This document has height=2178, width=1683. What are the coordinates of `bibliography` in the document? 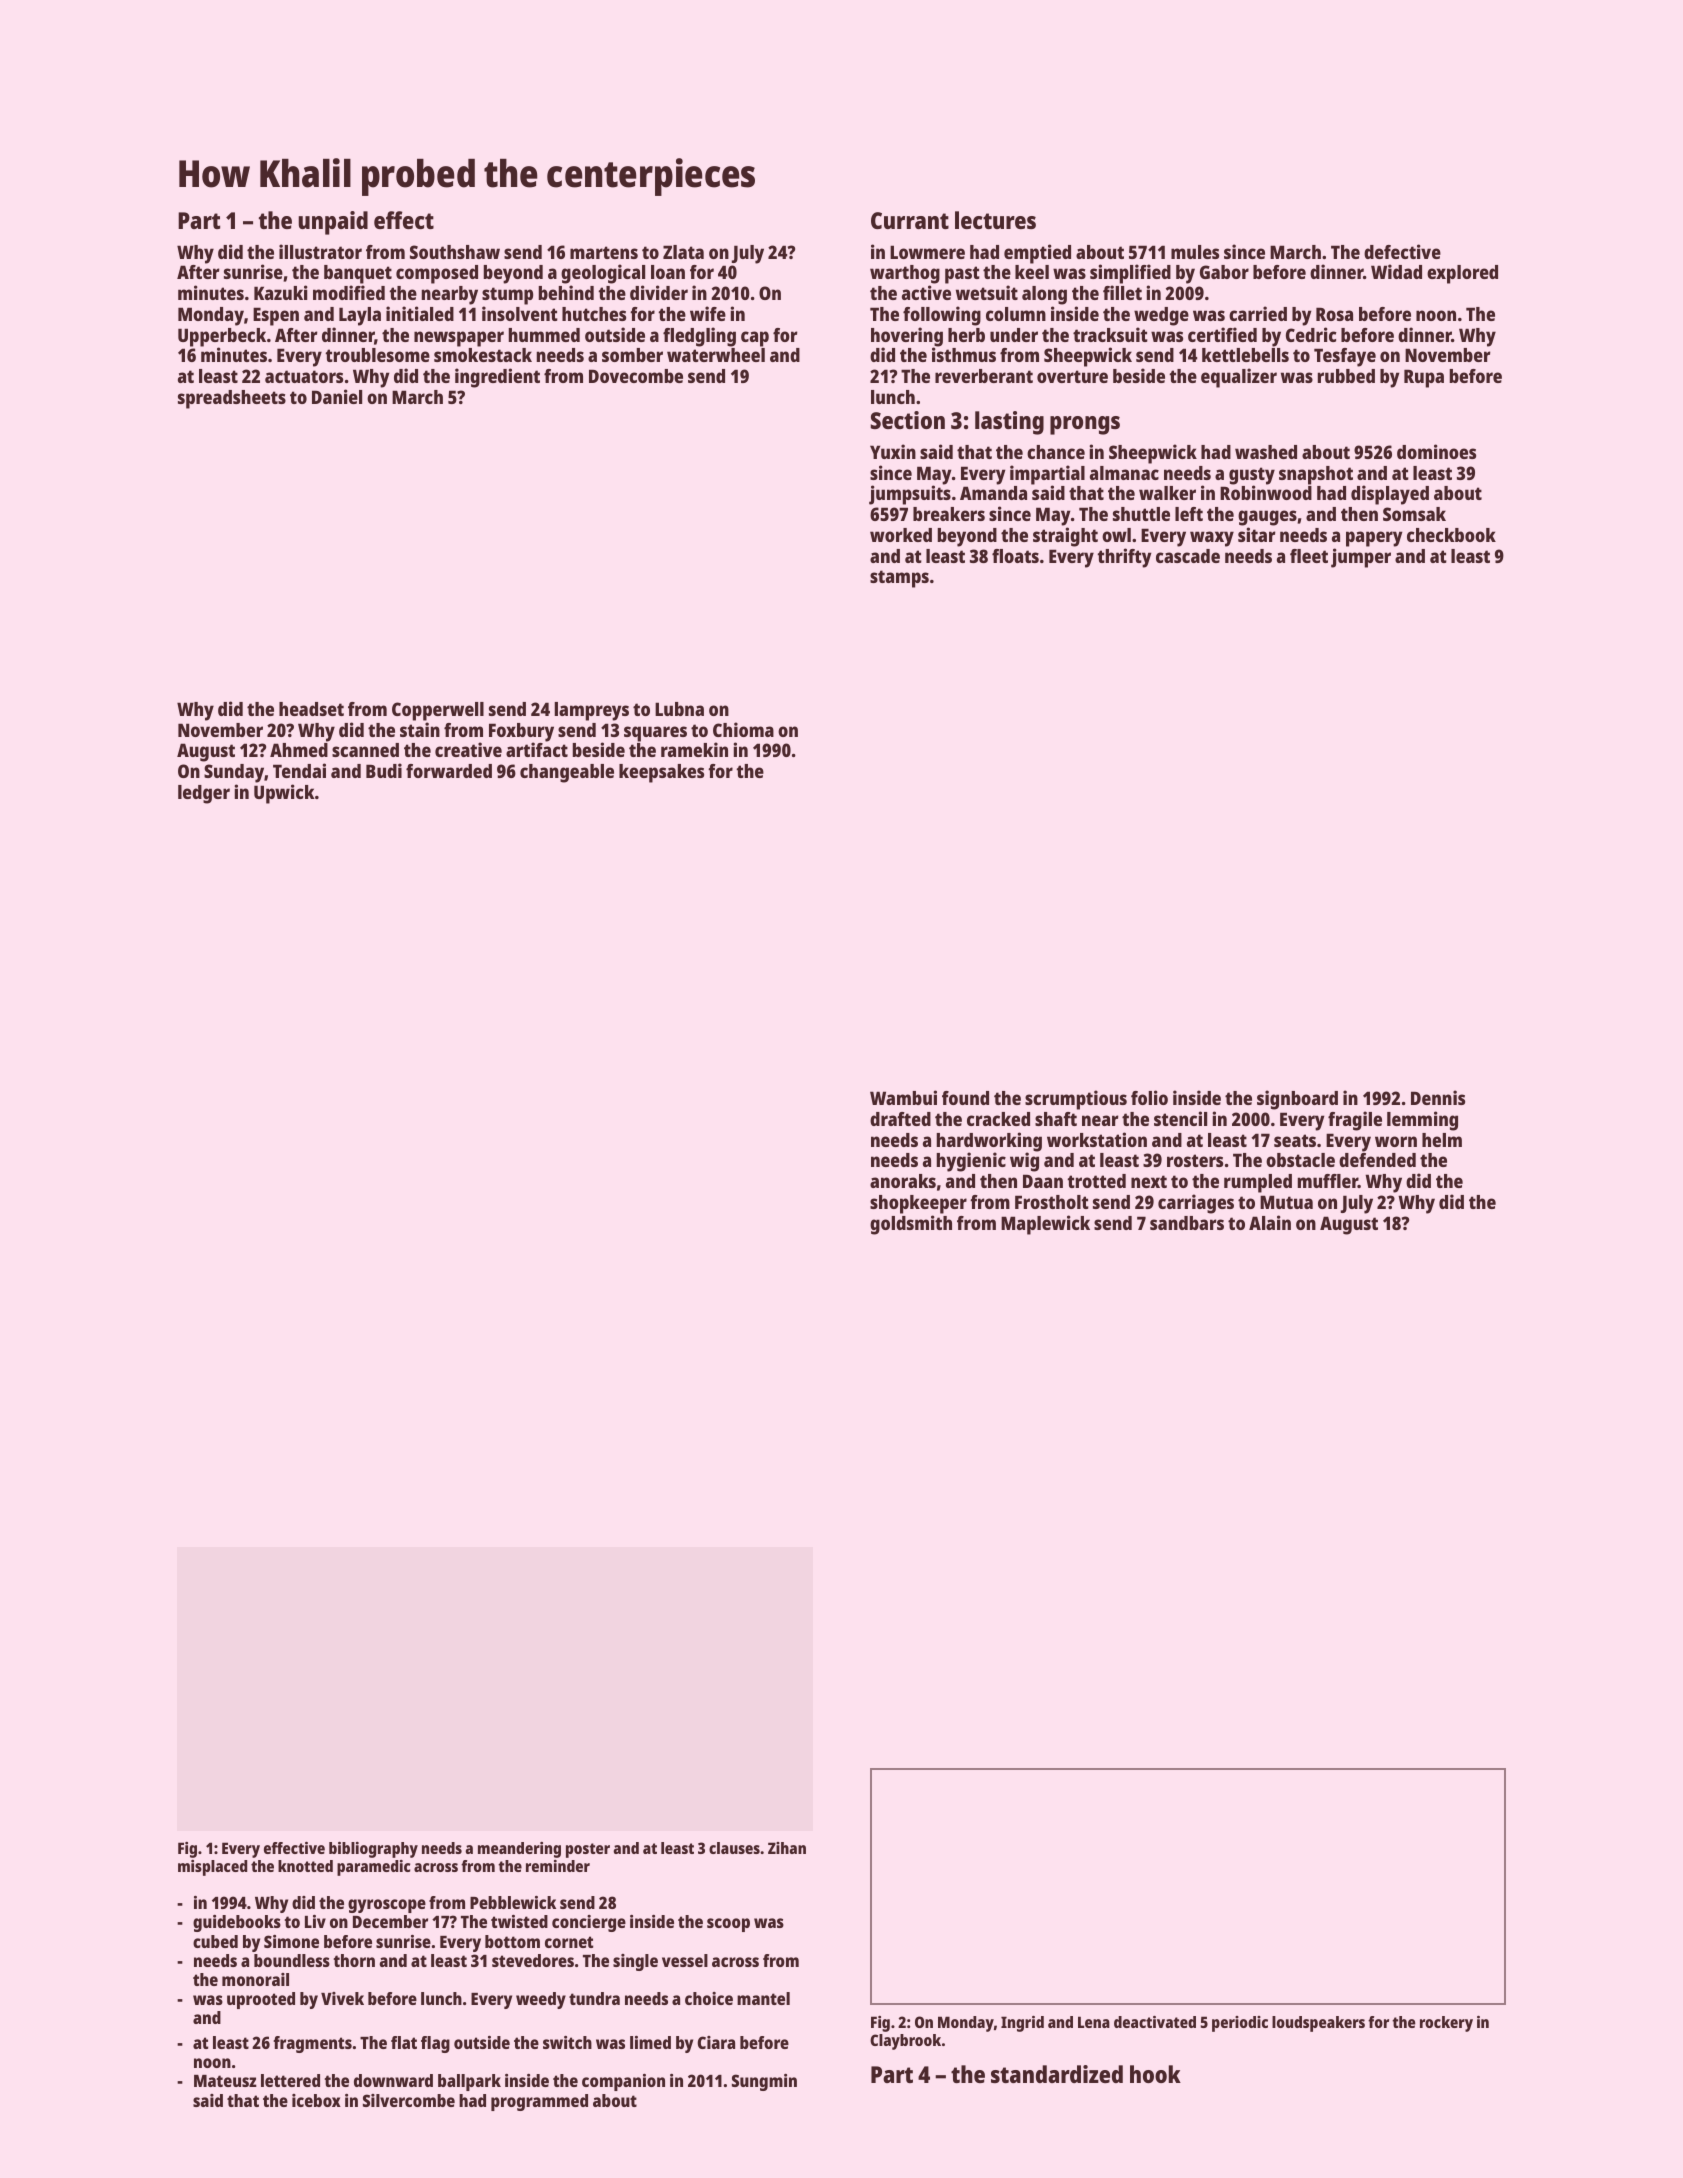 It's located at (373, 1850).
